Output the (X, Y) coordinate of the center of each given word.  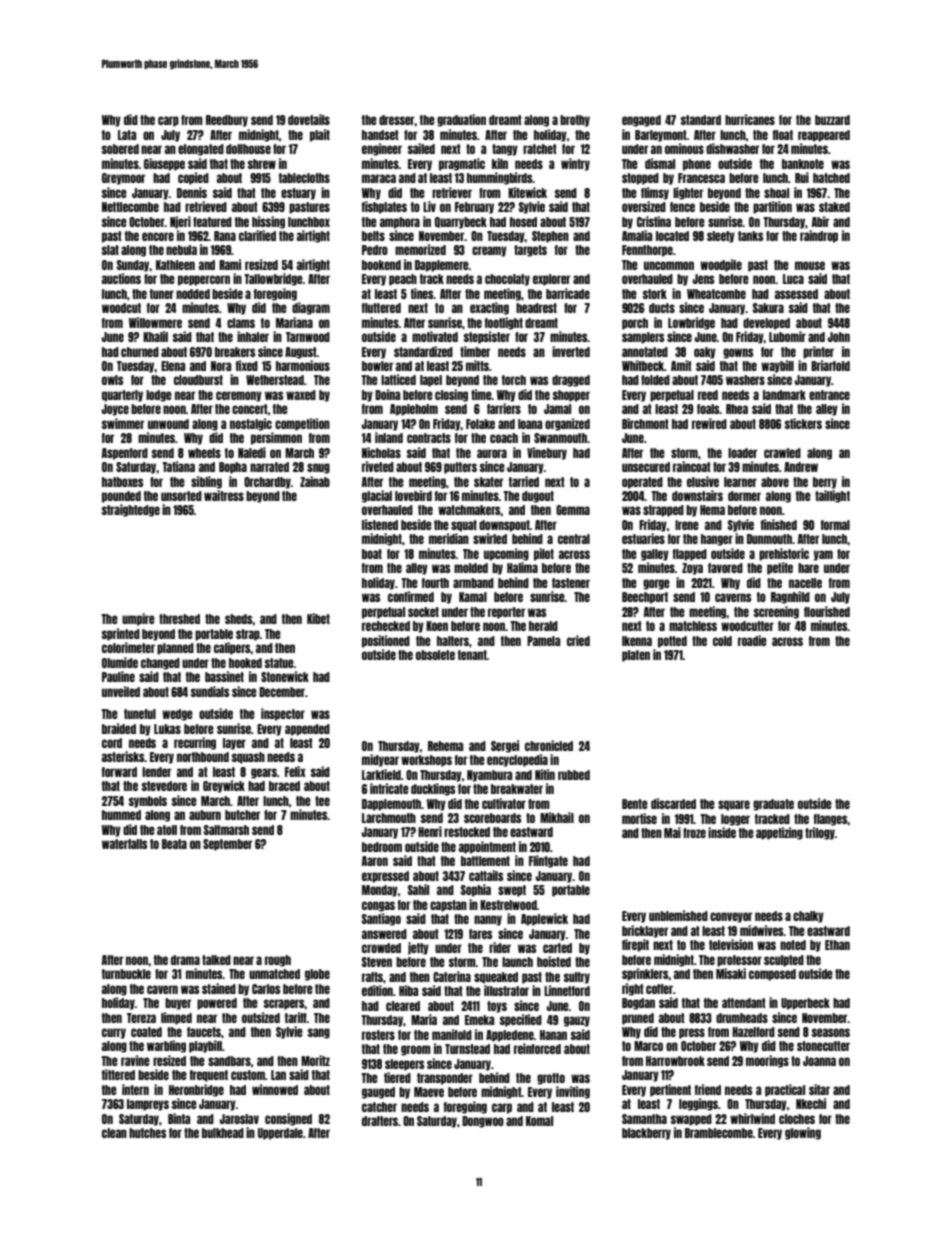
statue (279, 663)
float (783, 135)
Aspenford (125, 454)
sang (319, 1033)
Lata (127, 135)
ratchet (540, 149)
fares (480, 934)
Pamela (543, 641)
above (775, 482)
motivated (435, 336)
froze (694, 833)
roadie (752, 640)
